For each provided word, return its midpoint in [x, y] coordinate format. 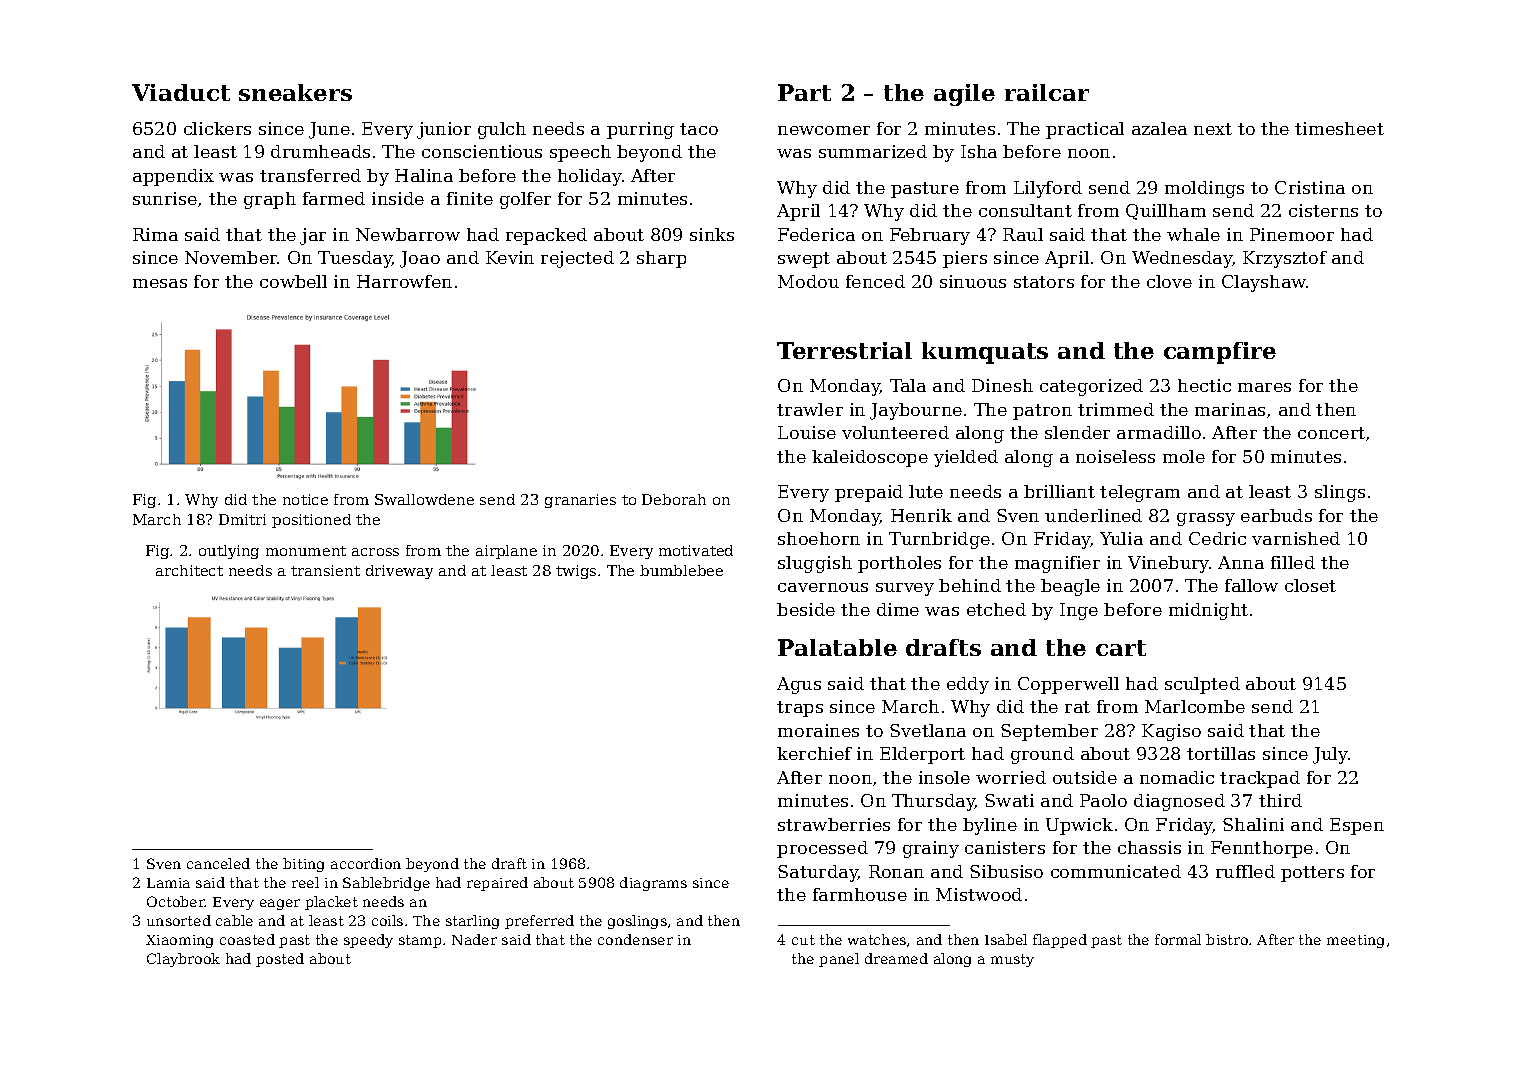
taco [699, 129]
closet [1310, 585]
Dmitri [242, 519]
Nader [474, 939]
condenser [635, 939]
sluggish [815, 564]
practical [1085, 130]
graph [270, 200]
